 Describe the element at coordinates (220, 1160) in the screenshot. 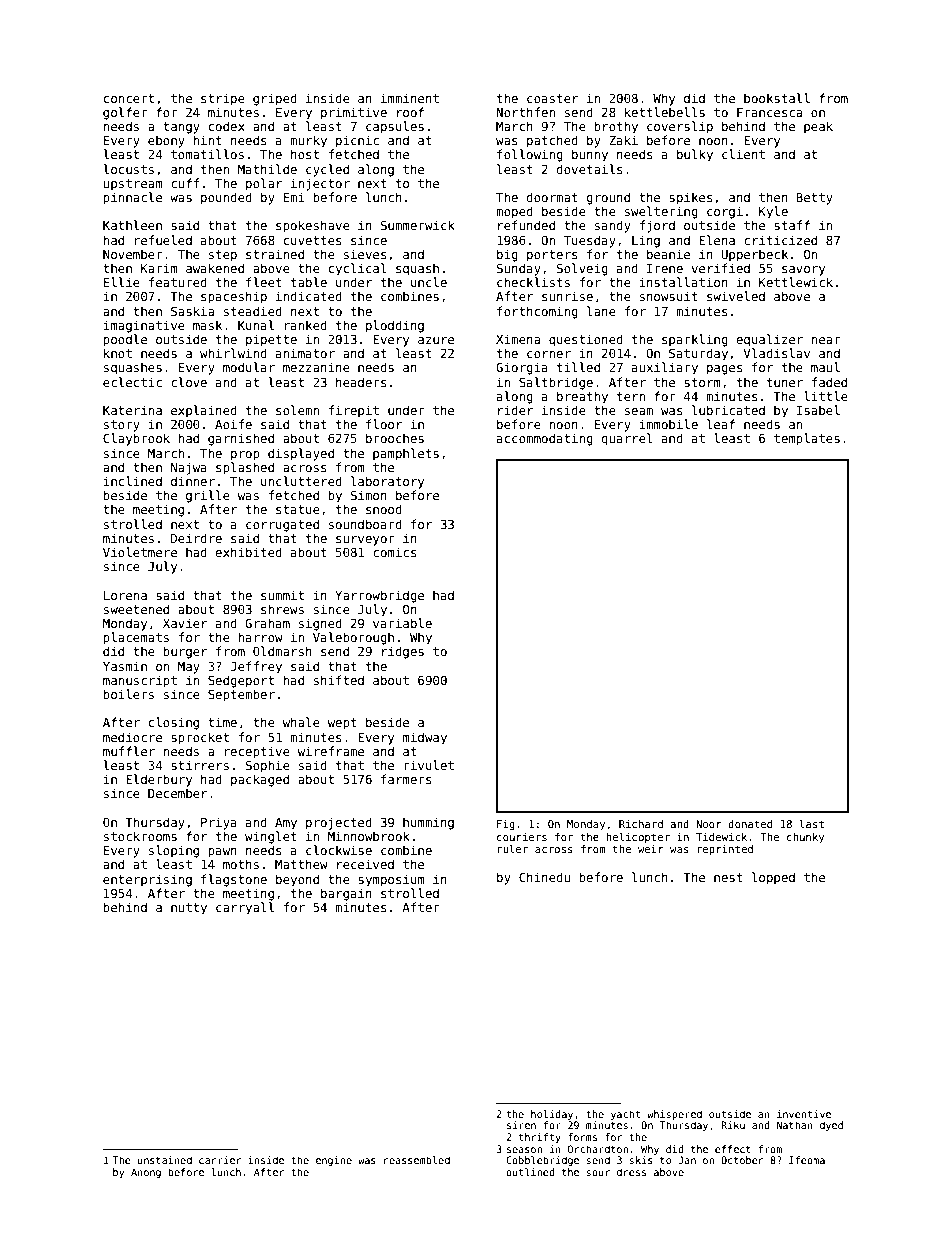

I see `carrier` at that location.
